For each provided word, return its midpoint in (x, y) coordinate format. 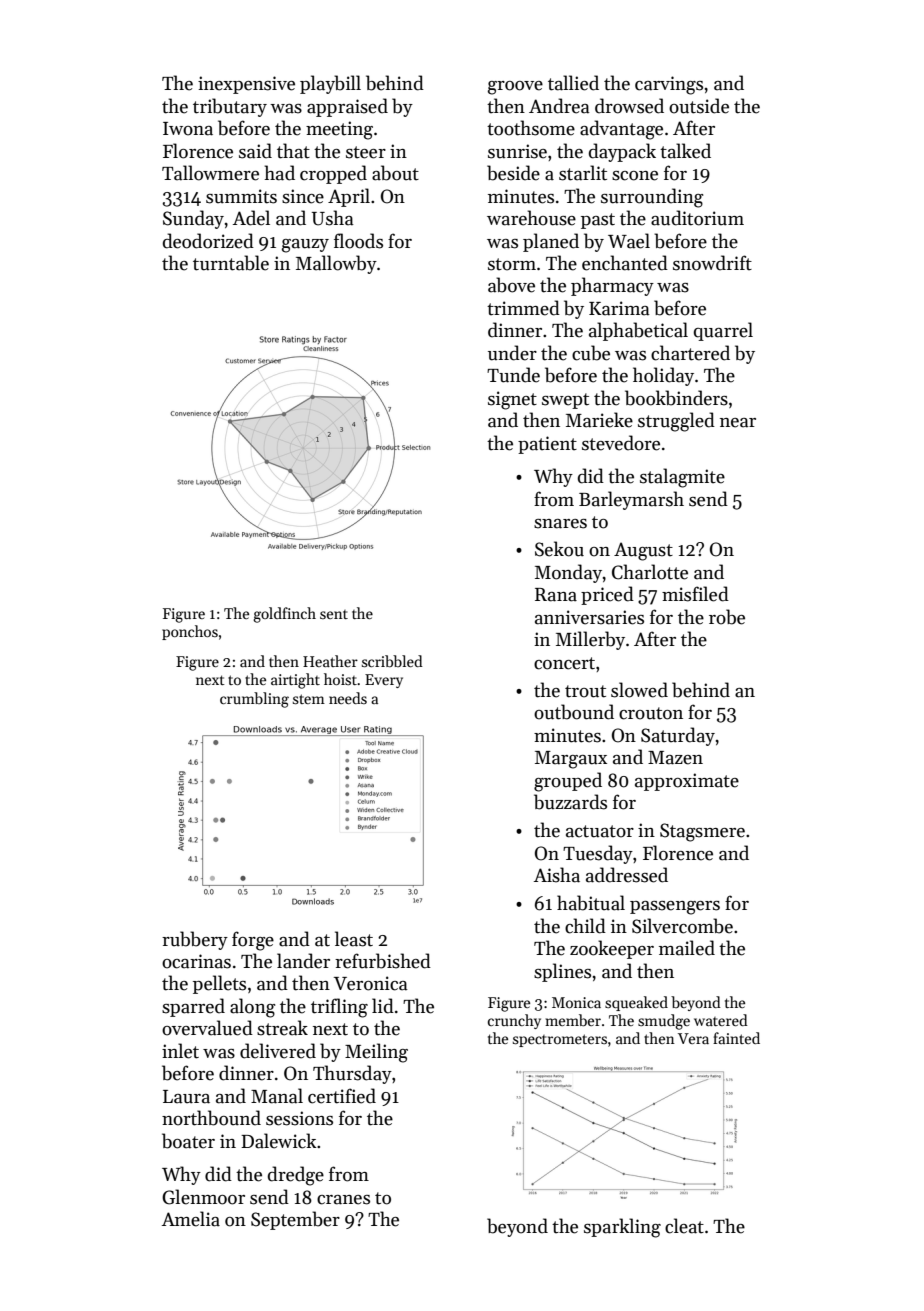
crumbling (254, 700)
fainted (736, 1038)
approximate (687, 782)
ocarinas (196, 961)
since (303, 196)
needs (348, 698)
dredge (296, 1176)
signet (512, 400)
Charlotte (650, 572)
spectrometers (560, 1040)
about (395, 173)
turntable (231, 263)
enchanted (625, 263)
